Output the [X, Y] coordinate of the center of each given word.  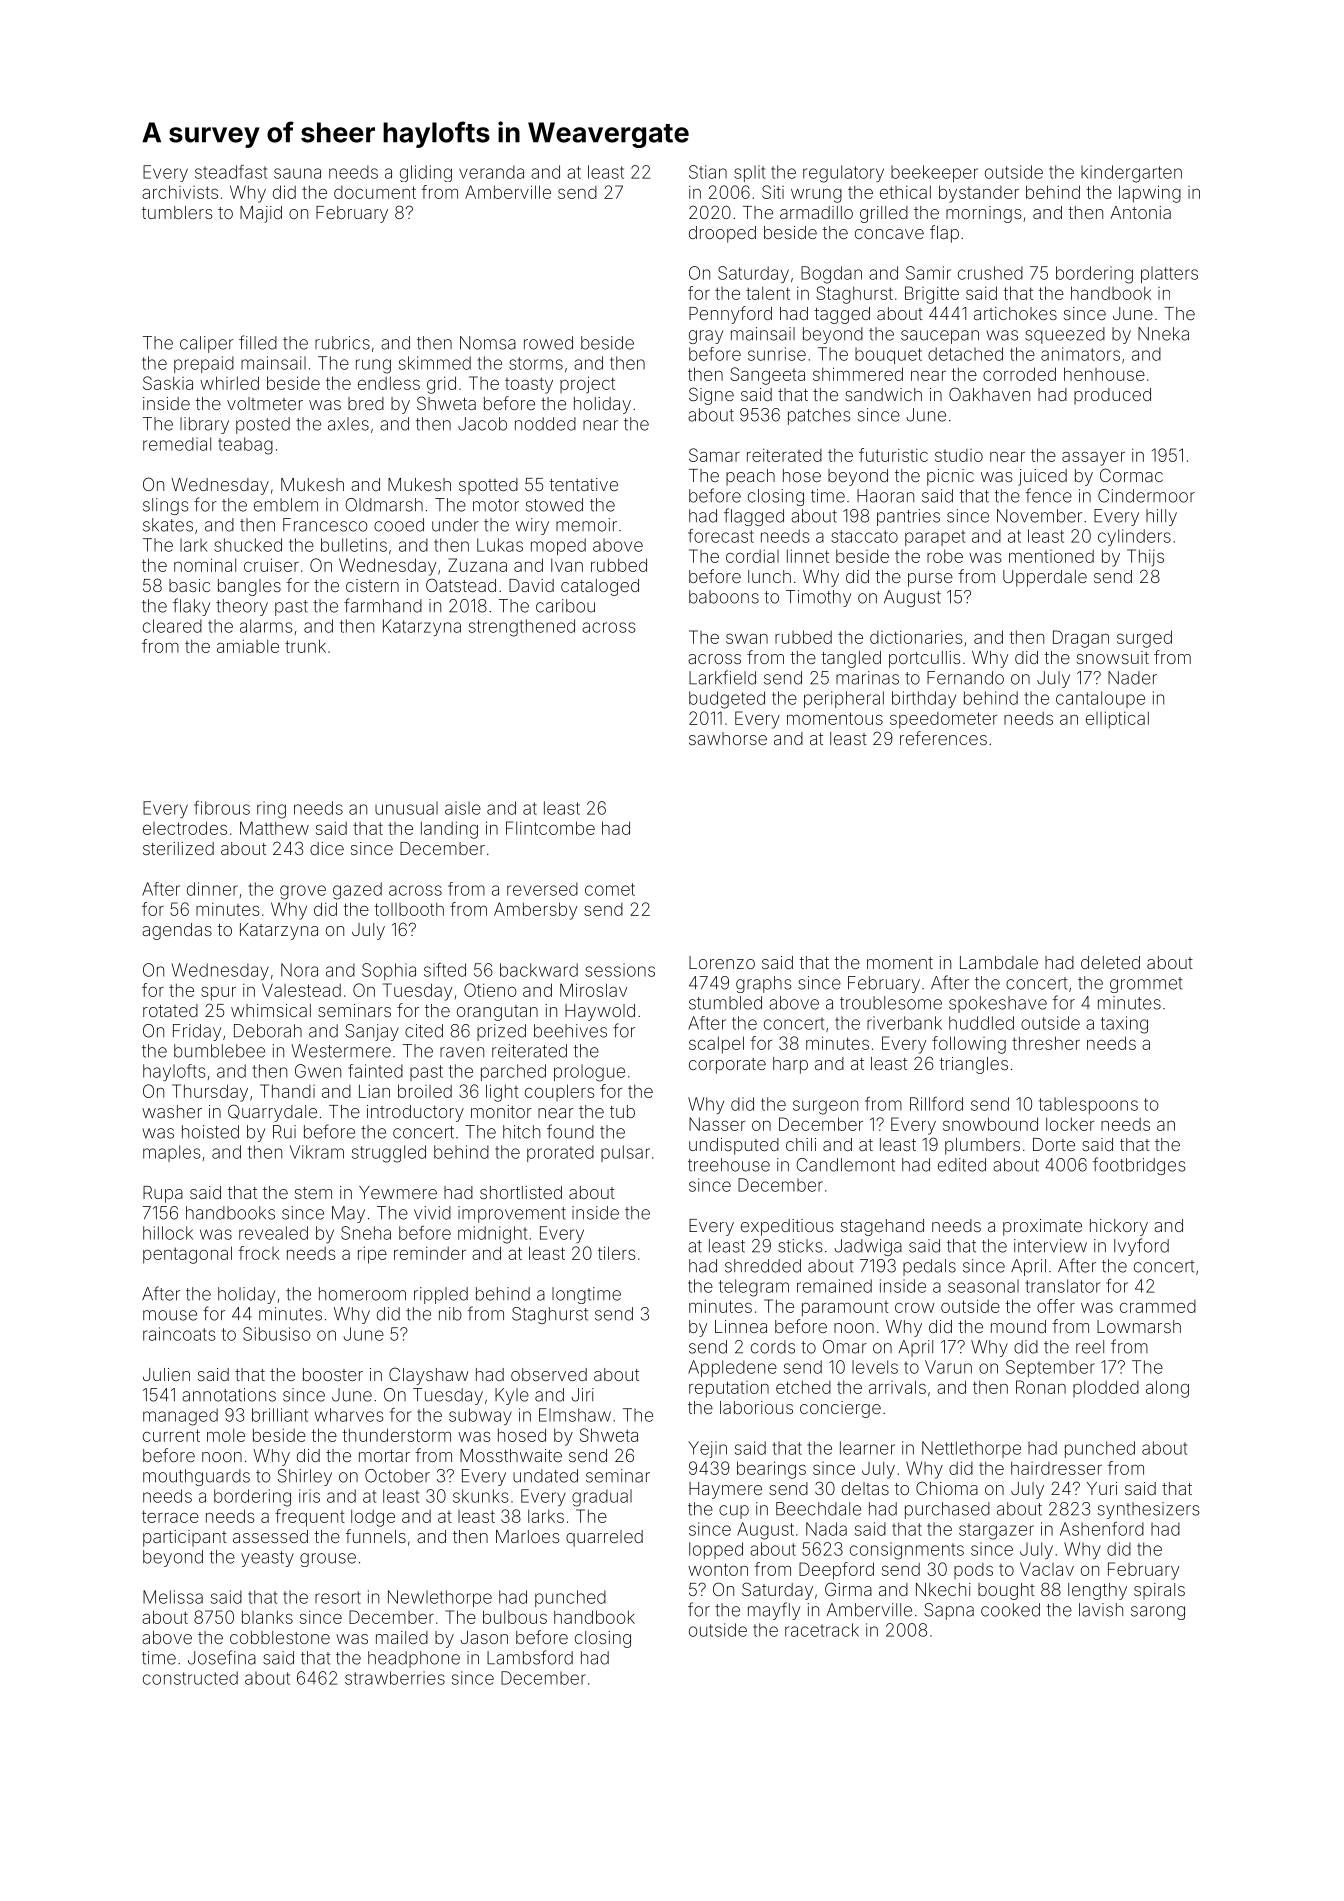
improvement [512, 1214]
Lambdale [999, 962]
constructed [190, 1678]
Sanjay [372, 1032]
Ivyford [1141, 1247]
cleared [172, 626]
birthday [924, 699]
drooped [722, 234]
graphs [764, 984]
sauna [297, 173]
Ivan [567, 565]
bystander [979, 194]
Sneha [366, 1233]
